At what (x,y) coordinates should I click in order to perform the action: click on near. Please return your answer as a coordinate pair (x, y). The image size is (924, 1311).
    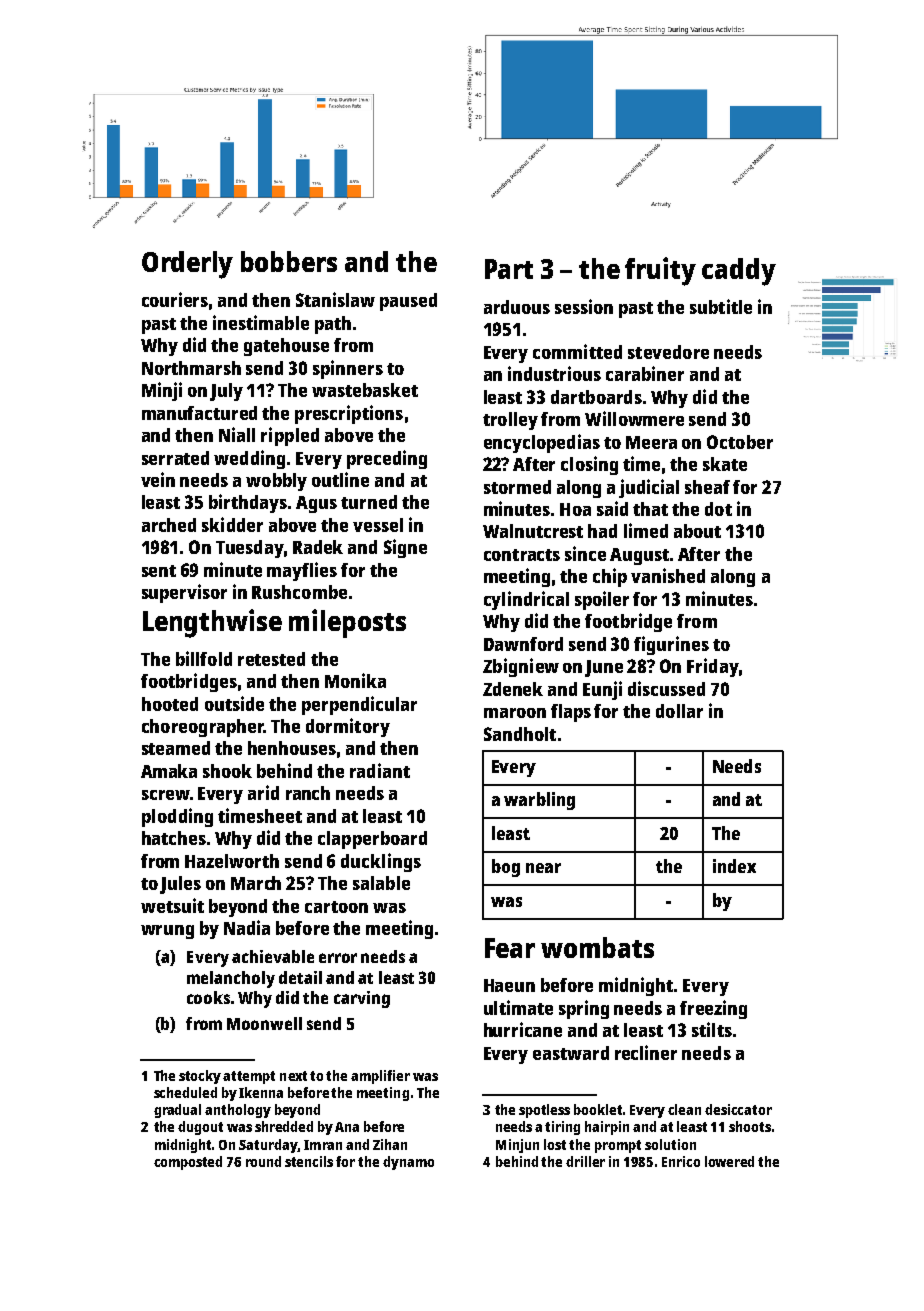
    Looking at the image, I should click on (543, 868).
